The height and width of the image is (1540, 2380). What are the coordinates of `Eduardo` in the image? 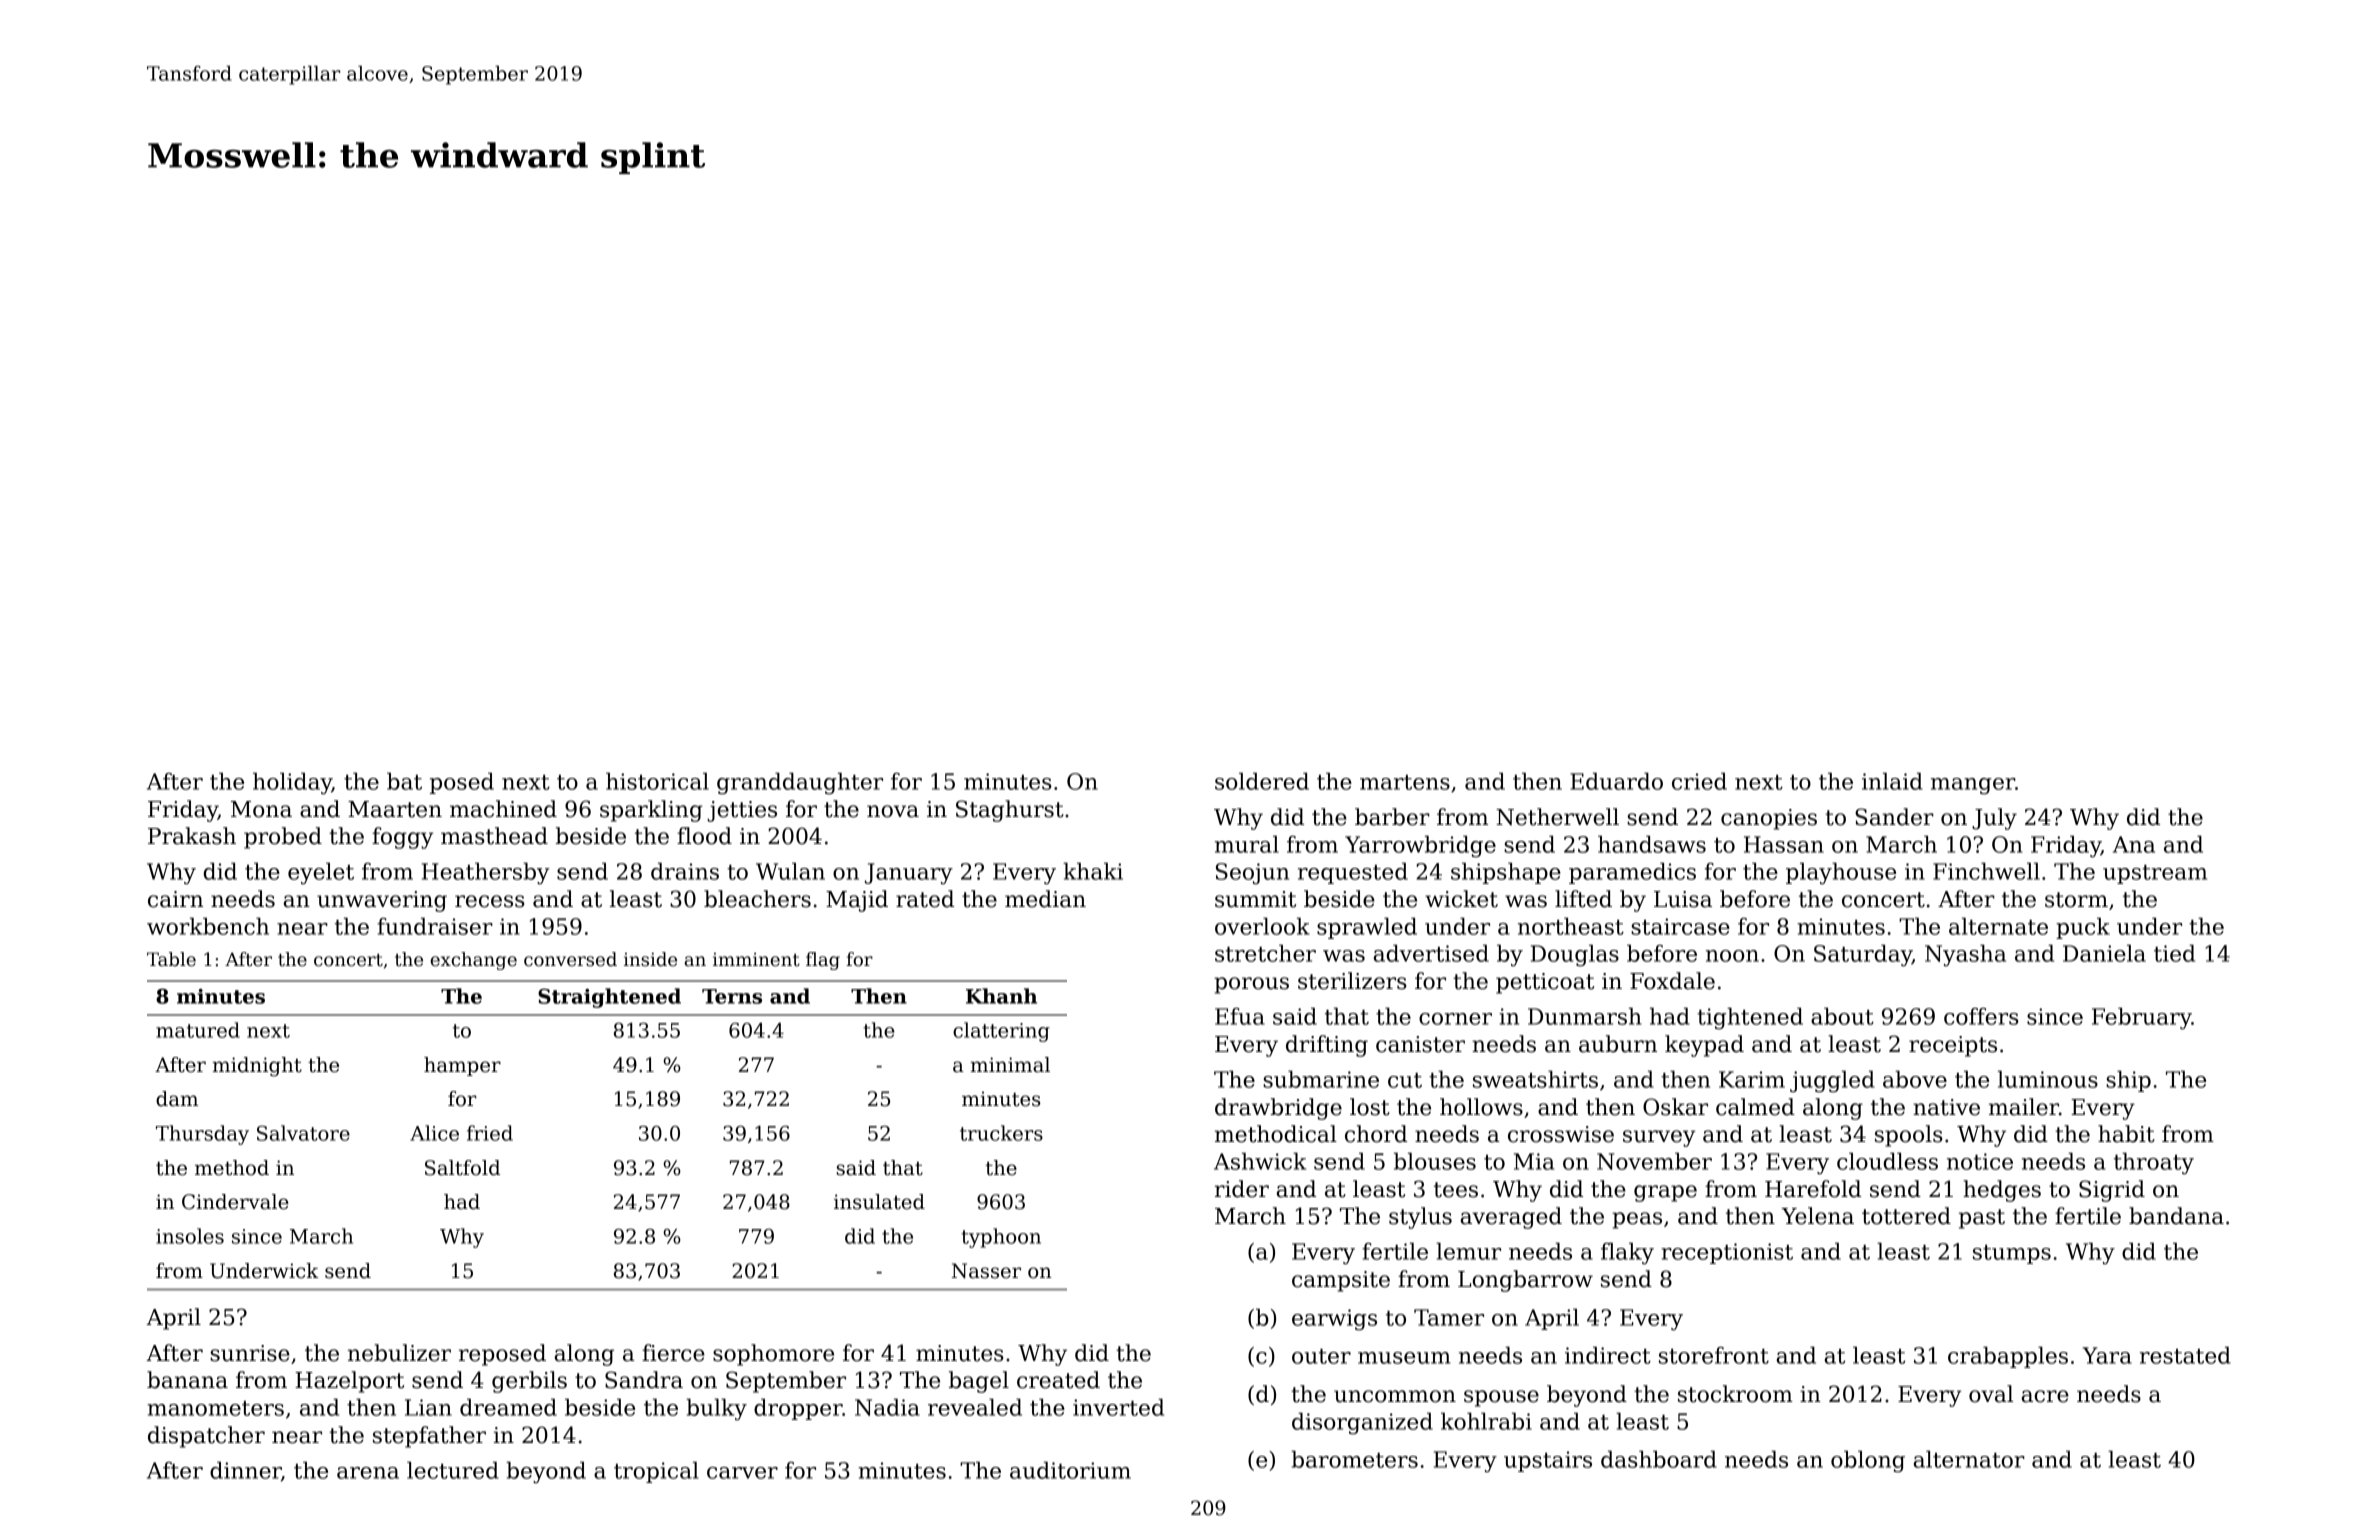 It's located at (1616, 781).
